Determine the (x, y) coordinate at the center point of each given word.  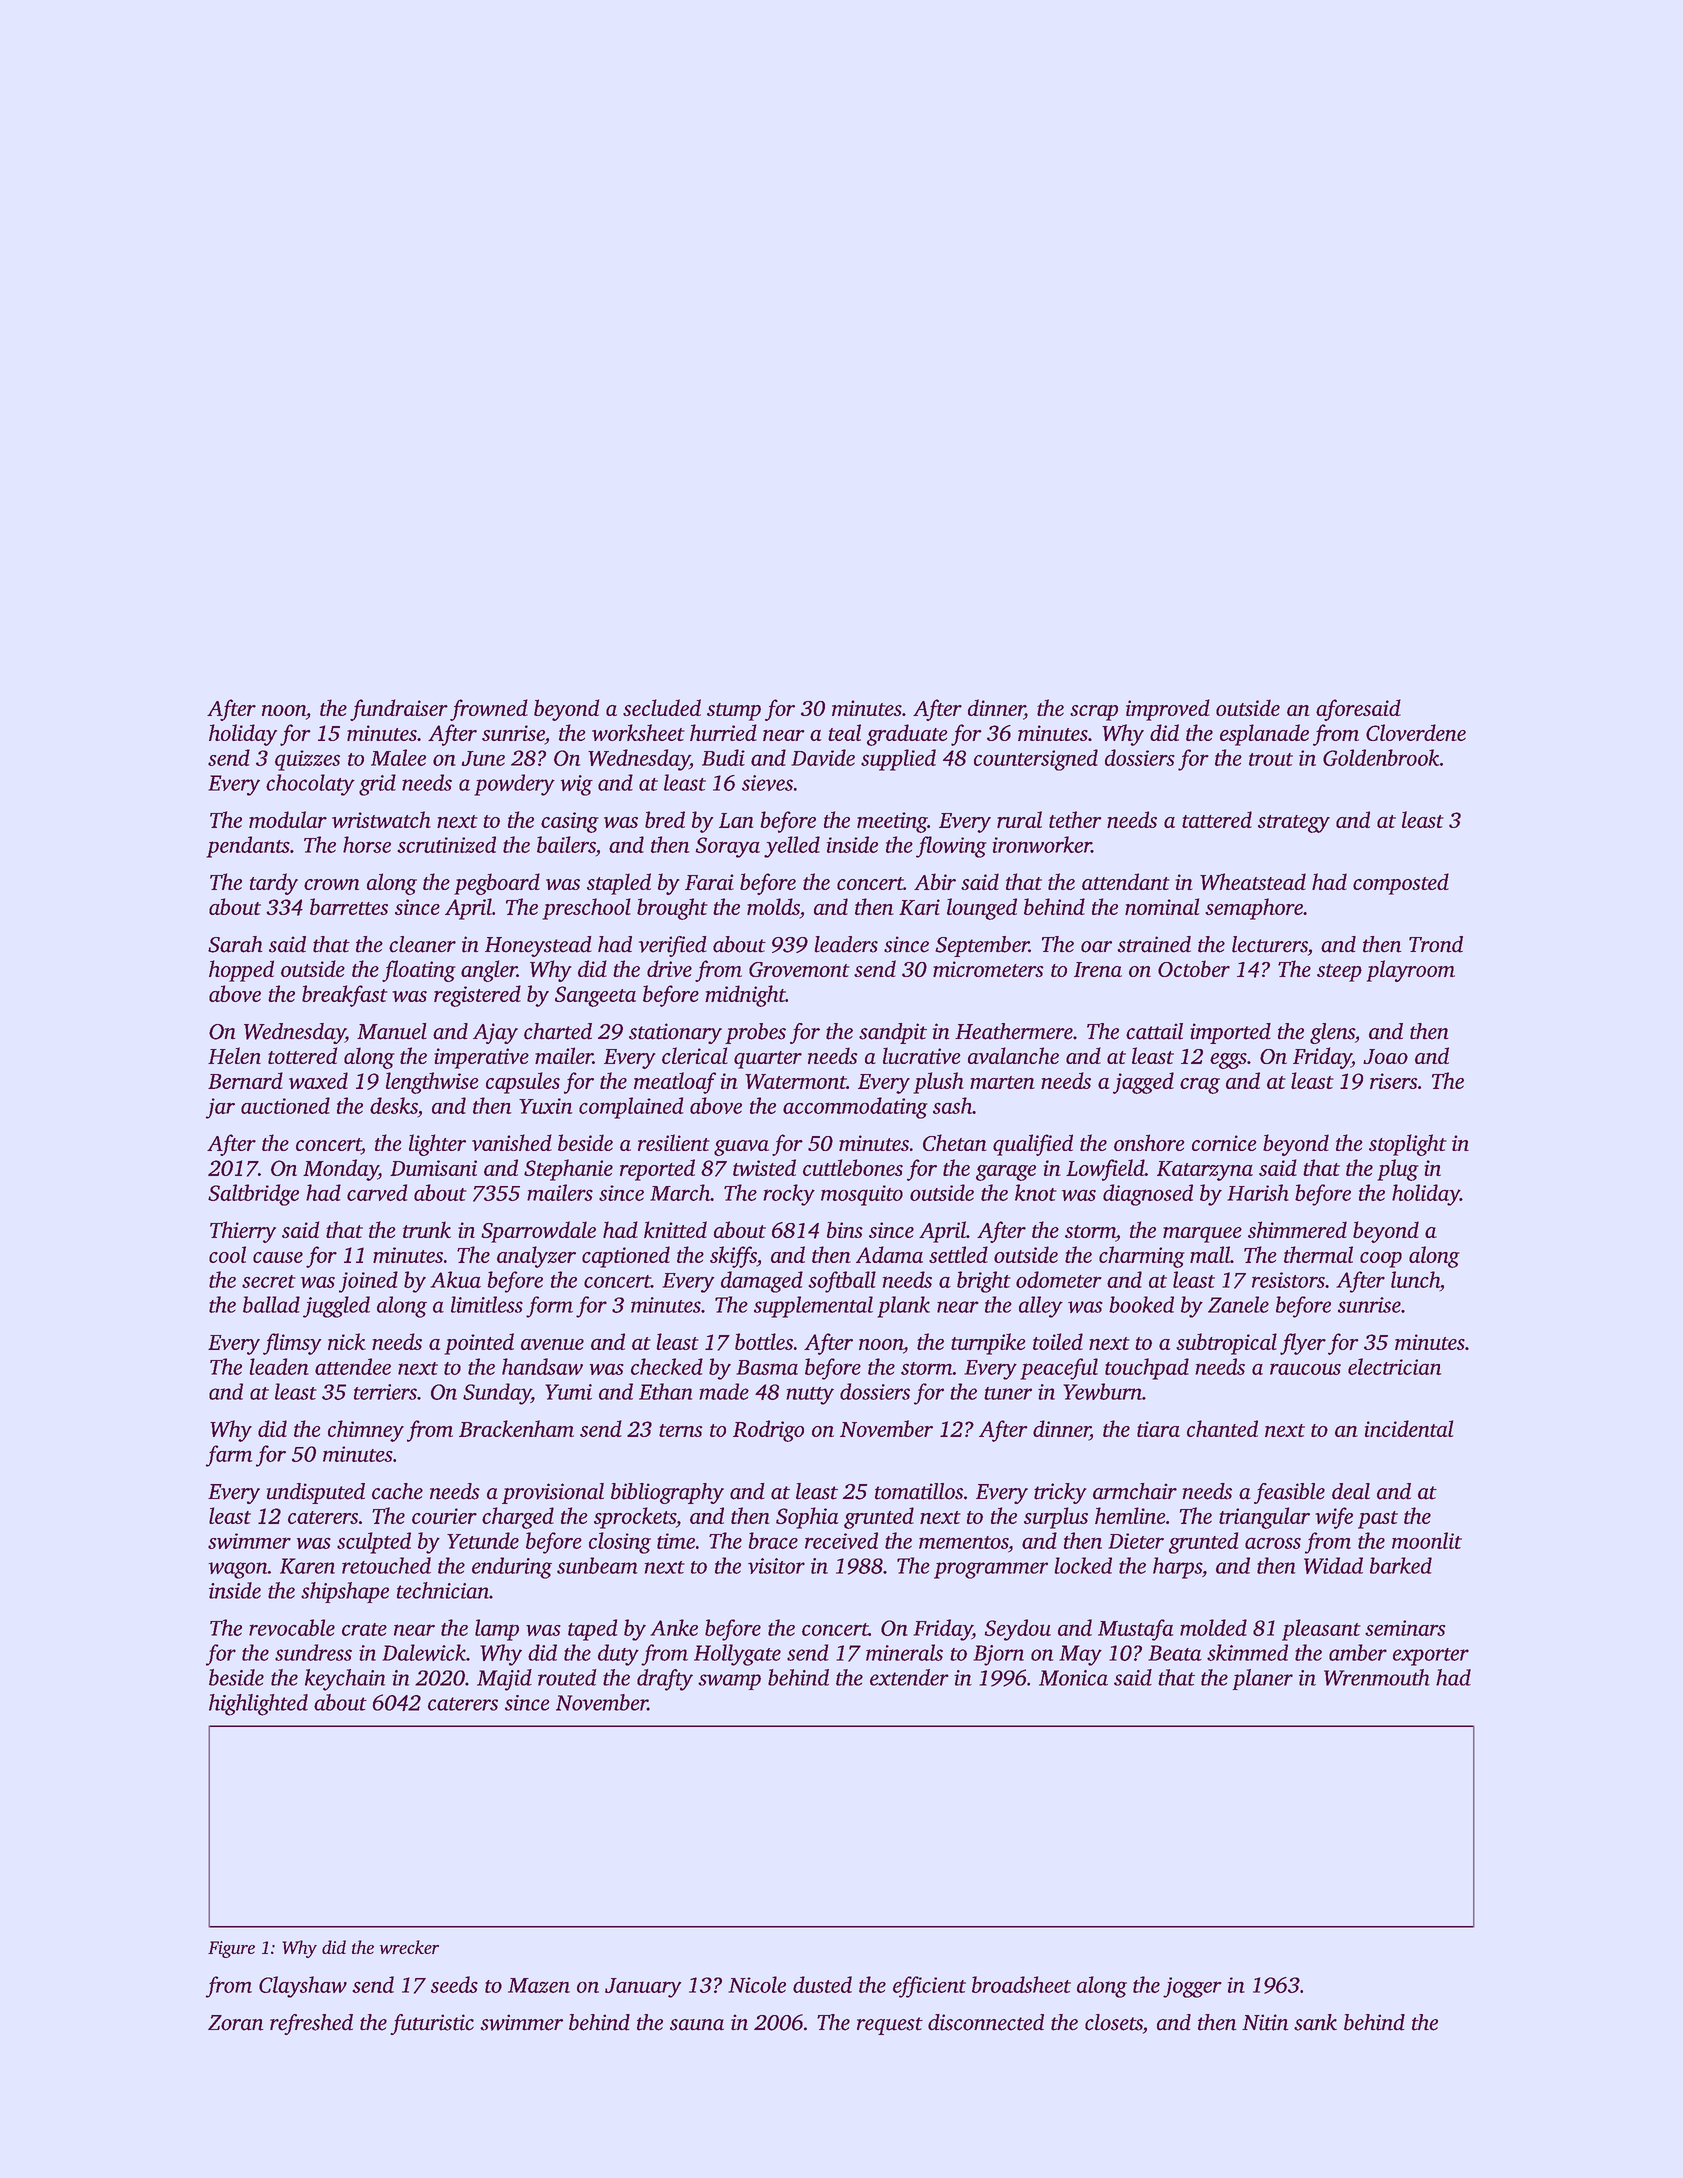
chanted (1222, 1428)
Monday (340, 1170)
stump (734, 712)
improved (1168, 710)
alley (1041, 1307)
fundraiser (399, 710)
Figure (231, 1949)
